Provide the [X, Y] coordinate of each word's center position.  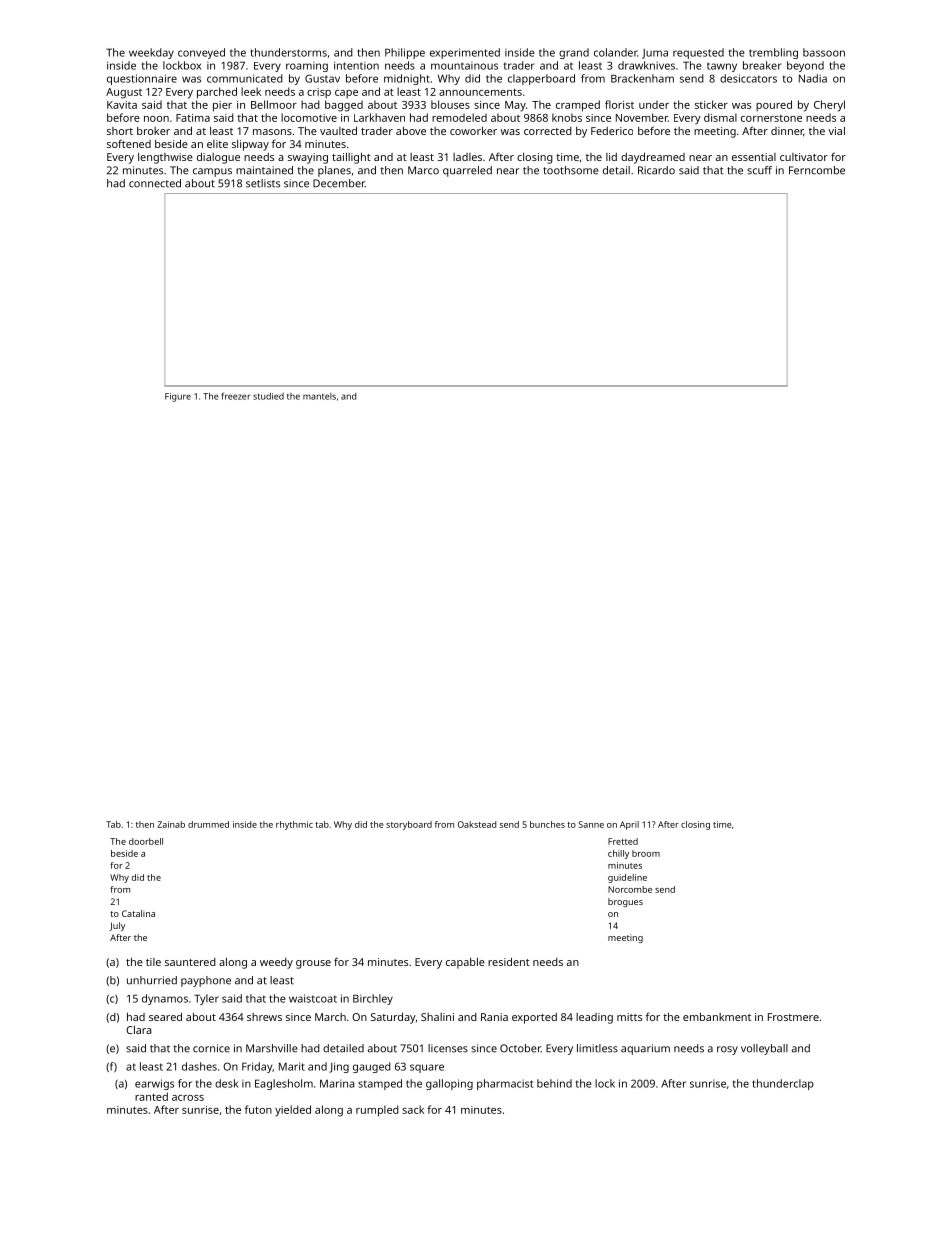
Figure [178, 397]
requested [698, 53]
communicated [245, 78]
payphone [206, 981]
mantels [319, 396]
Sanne [591, 824]
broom [646, 853]
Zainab [171, 824]
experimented [465, 53]
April [629, 825]
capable [465, 963]
